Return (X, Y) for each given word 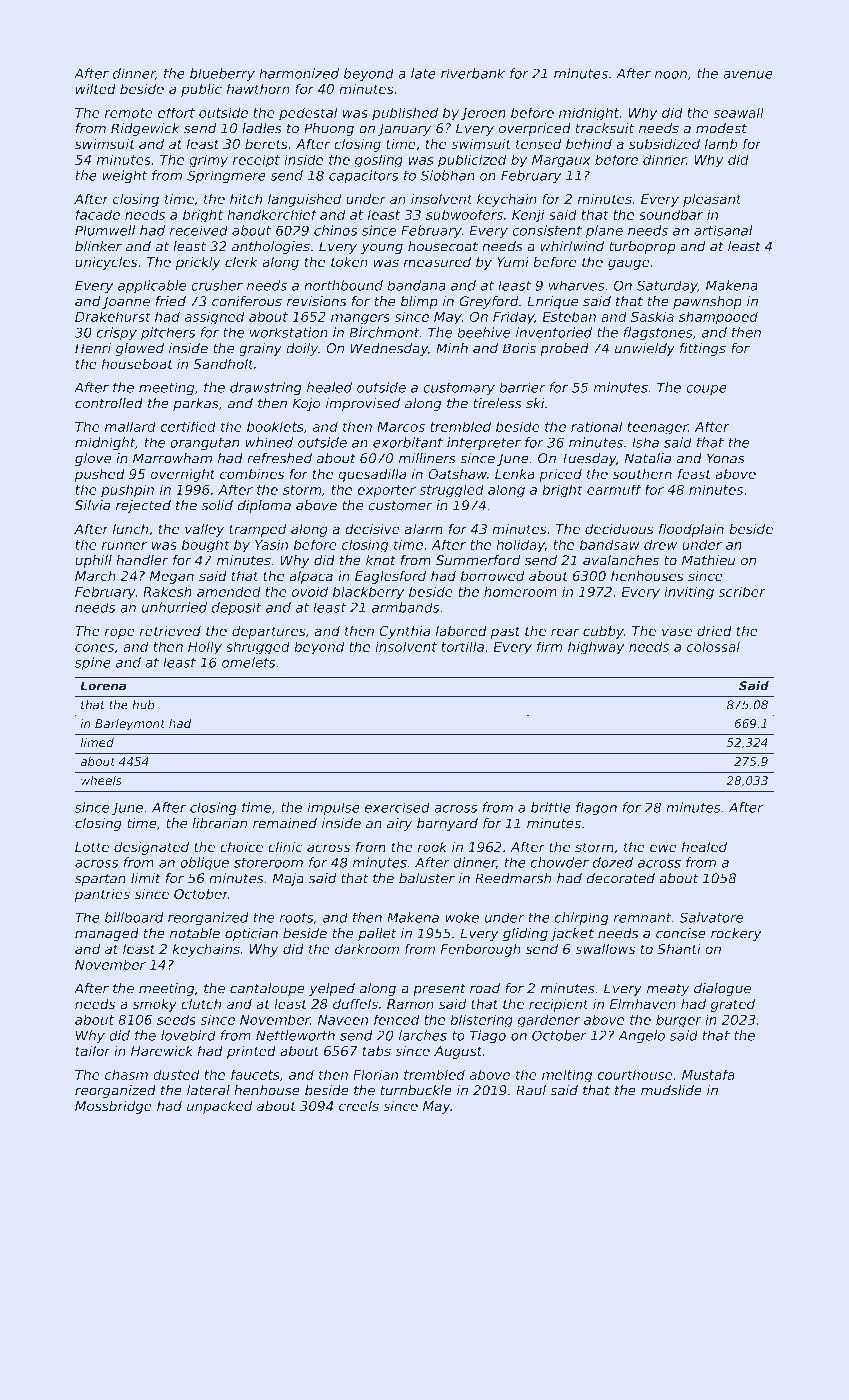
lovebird (188, 1035)
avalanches (621, 560)
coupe (706, 390)
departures (269, 632)
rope (120, 633)
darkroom (367, 949)
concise (681, 933)
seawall (738, 112)
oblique (204, 863)
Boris (519, 348)
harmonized (299, 73)
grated (733, 1005)
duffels (355, 1004)
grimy (208, 161)
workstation (289, 332)
